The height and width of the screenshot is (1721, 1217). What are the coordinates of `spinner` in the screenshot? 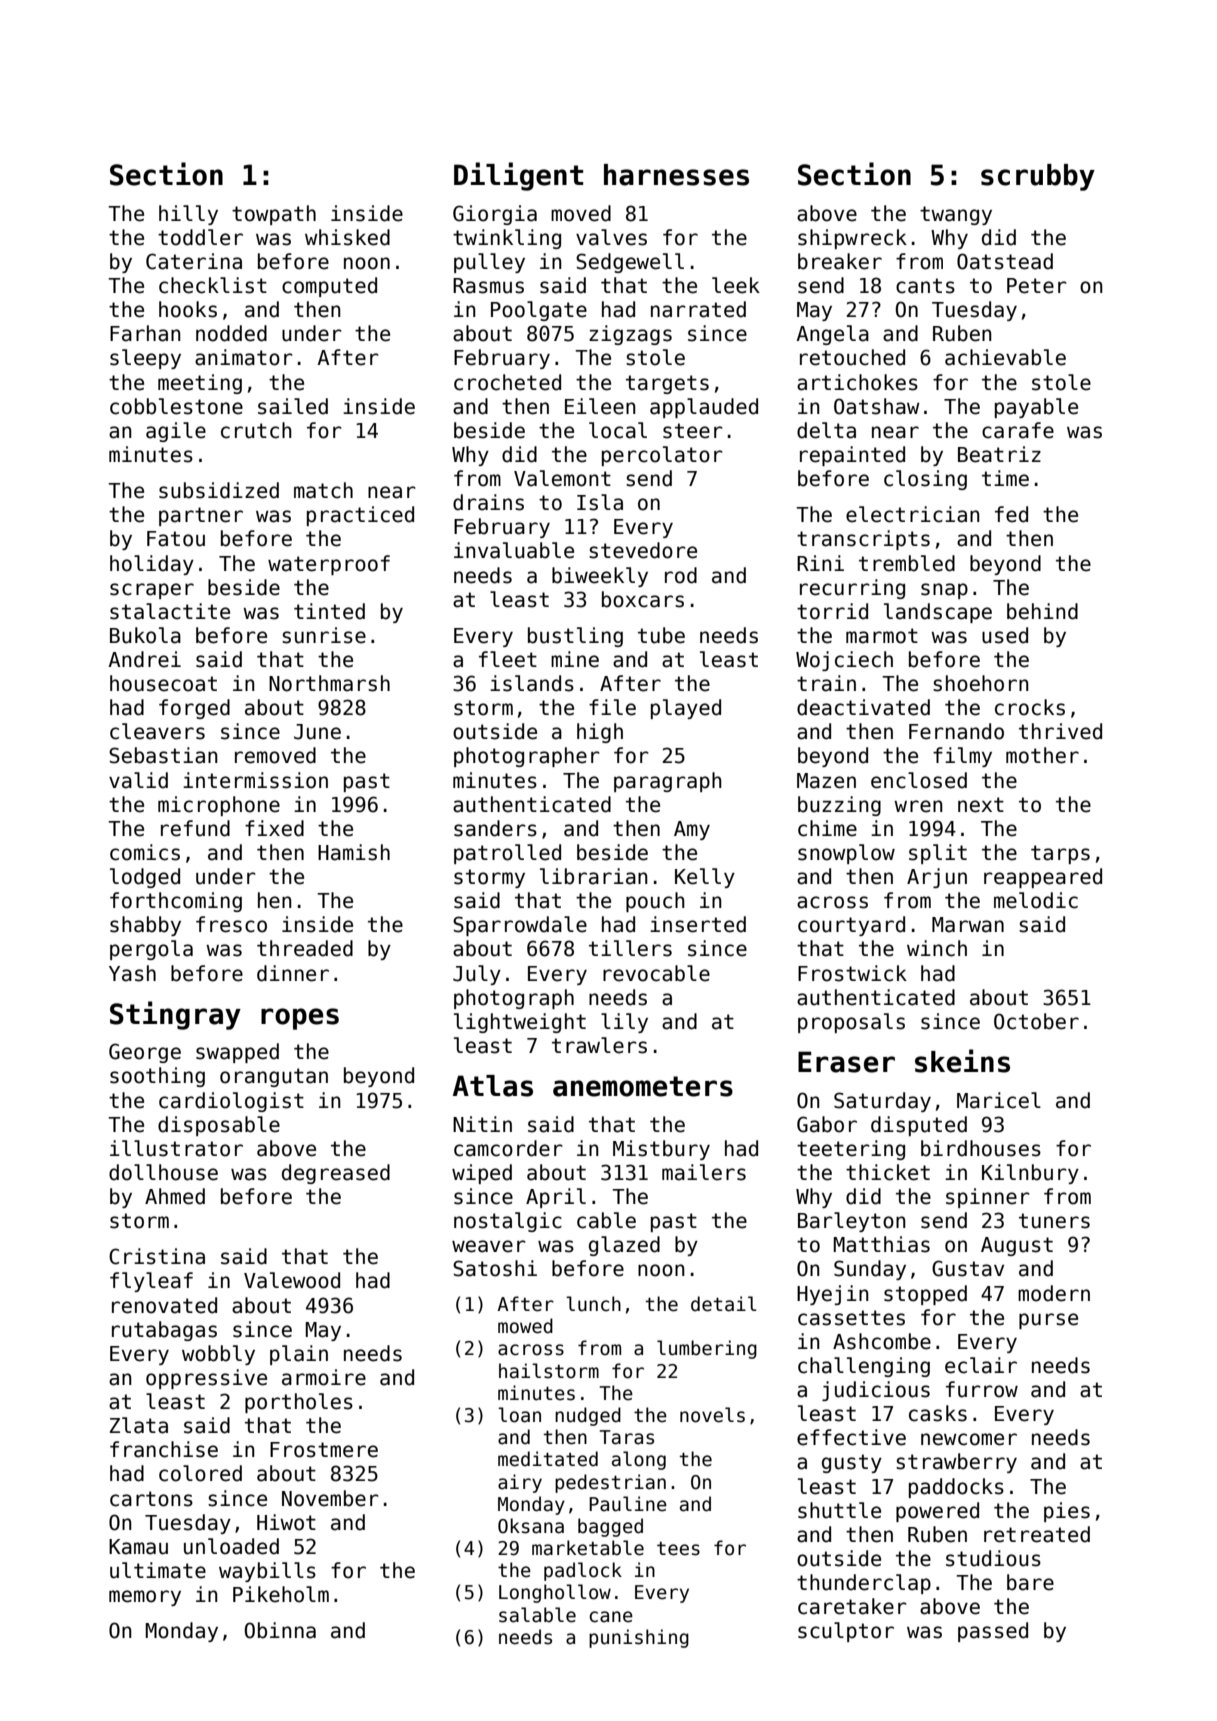 It's located at (988, 1198).
